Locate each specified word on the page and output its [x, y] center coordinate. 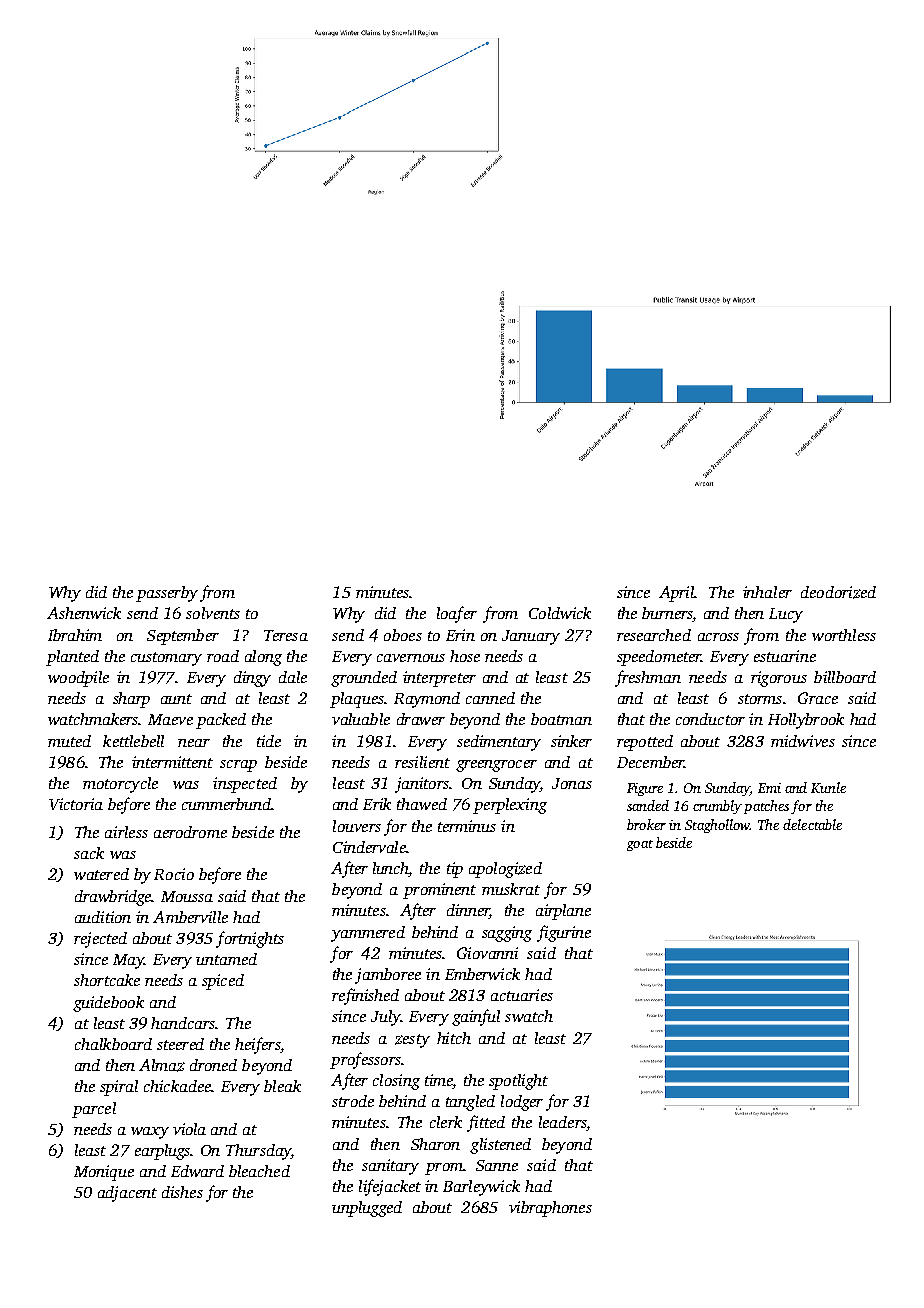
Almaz [162, 1065]
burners [668, 614]
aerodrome [190, 832]
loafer [457, 614]
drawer [421, 719]
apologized [505, 870]
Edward [197, 1171]
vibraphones [550, 1209]
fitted [486, 1123]
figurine [564, 933]
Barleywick [481, 1188]
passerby [167, 594]
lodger [522, 1103]
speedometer [659, 658]
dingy [252, 679]
